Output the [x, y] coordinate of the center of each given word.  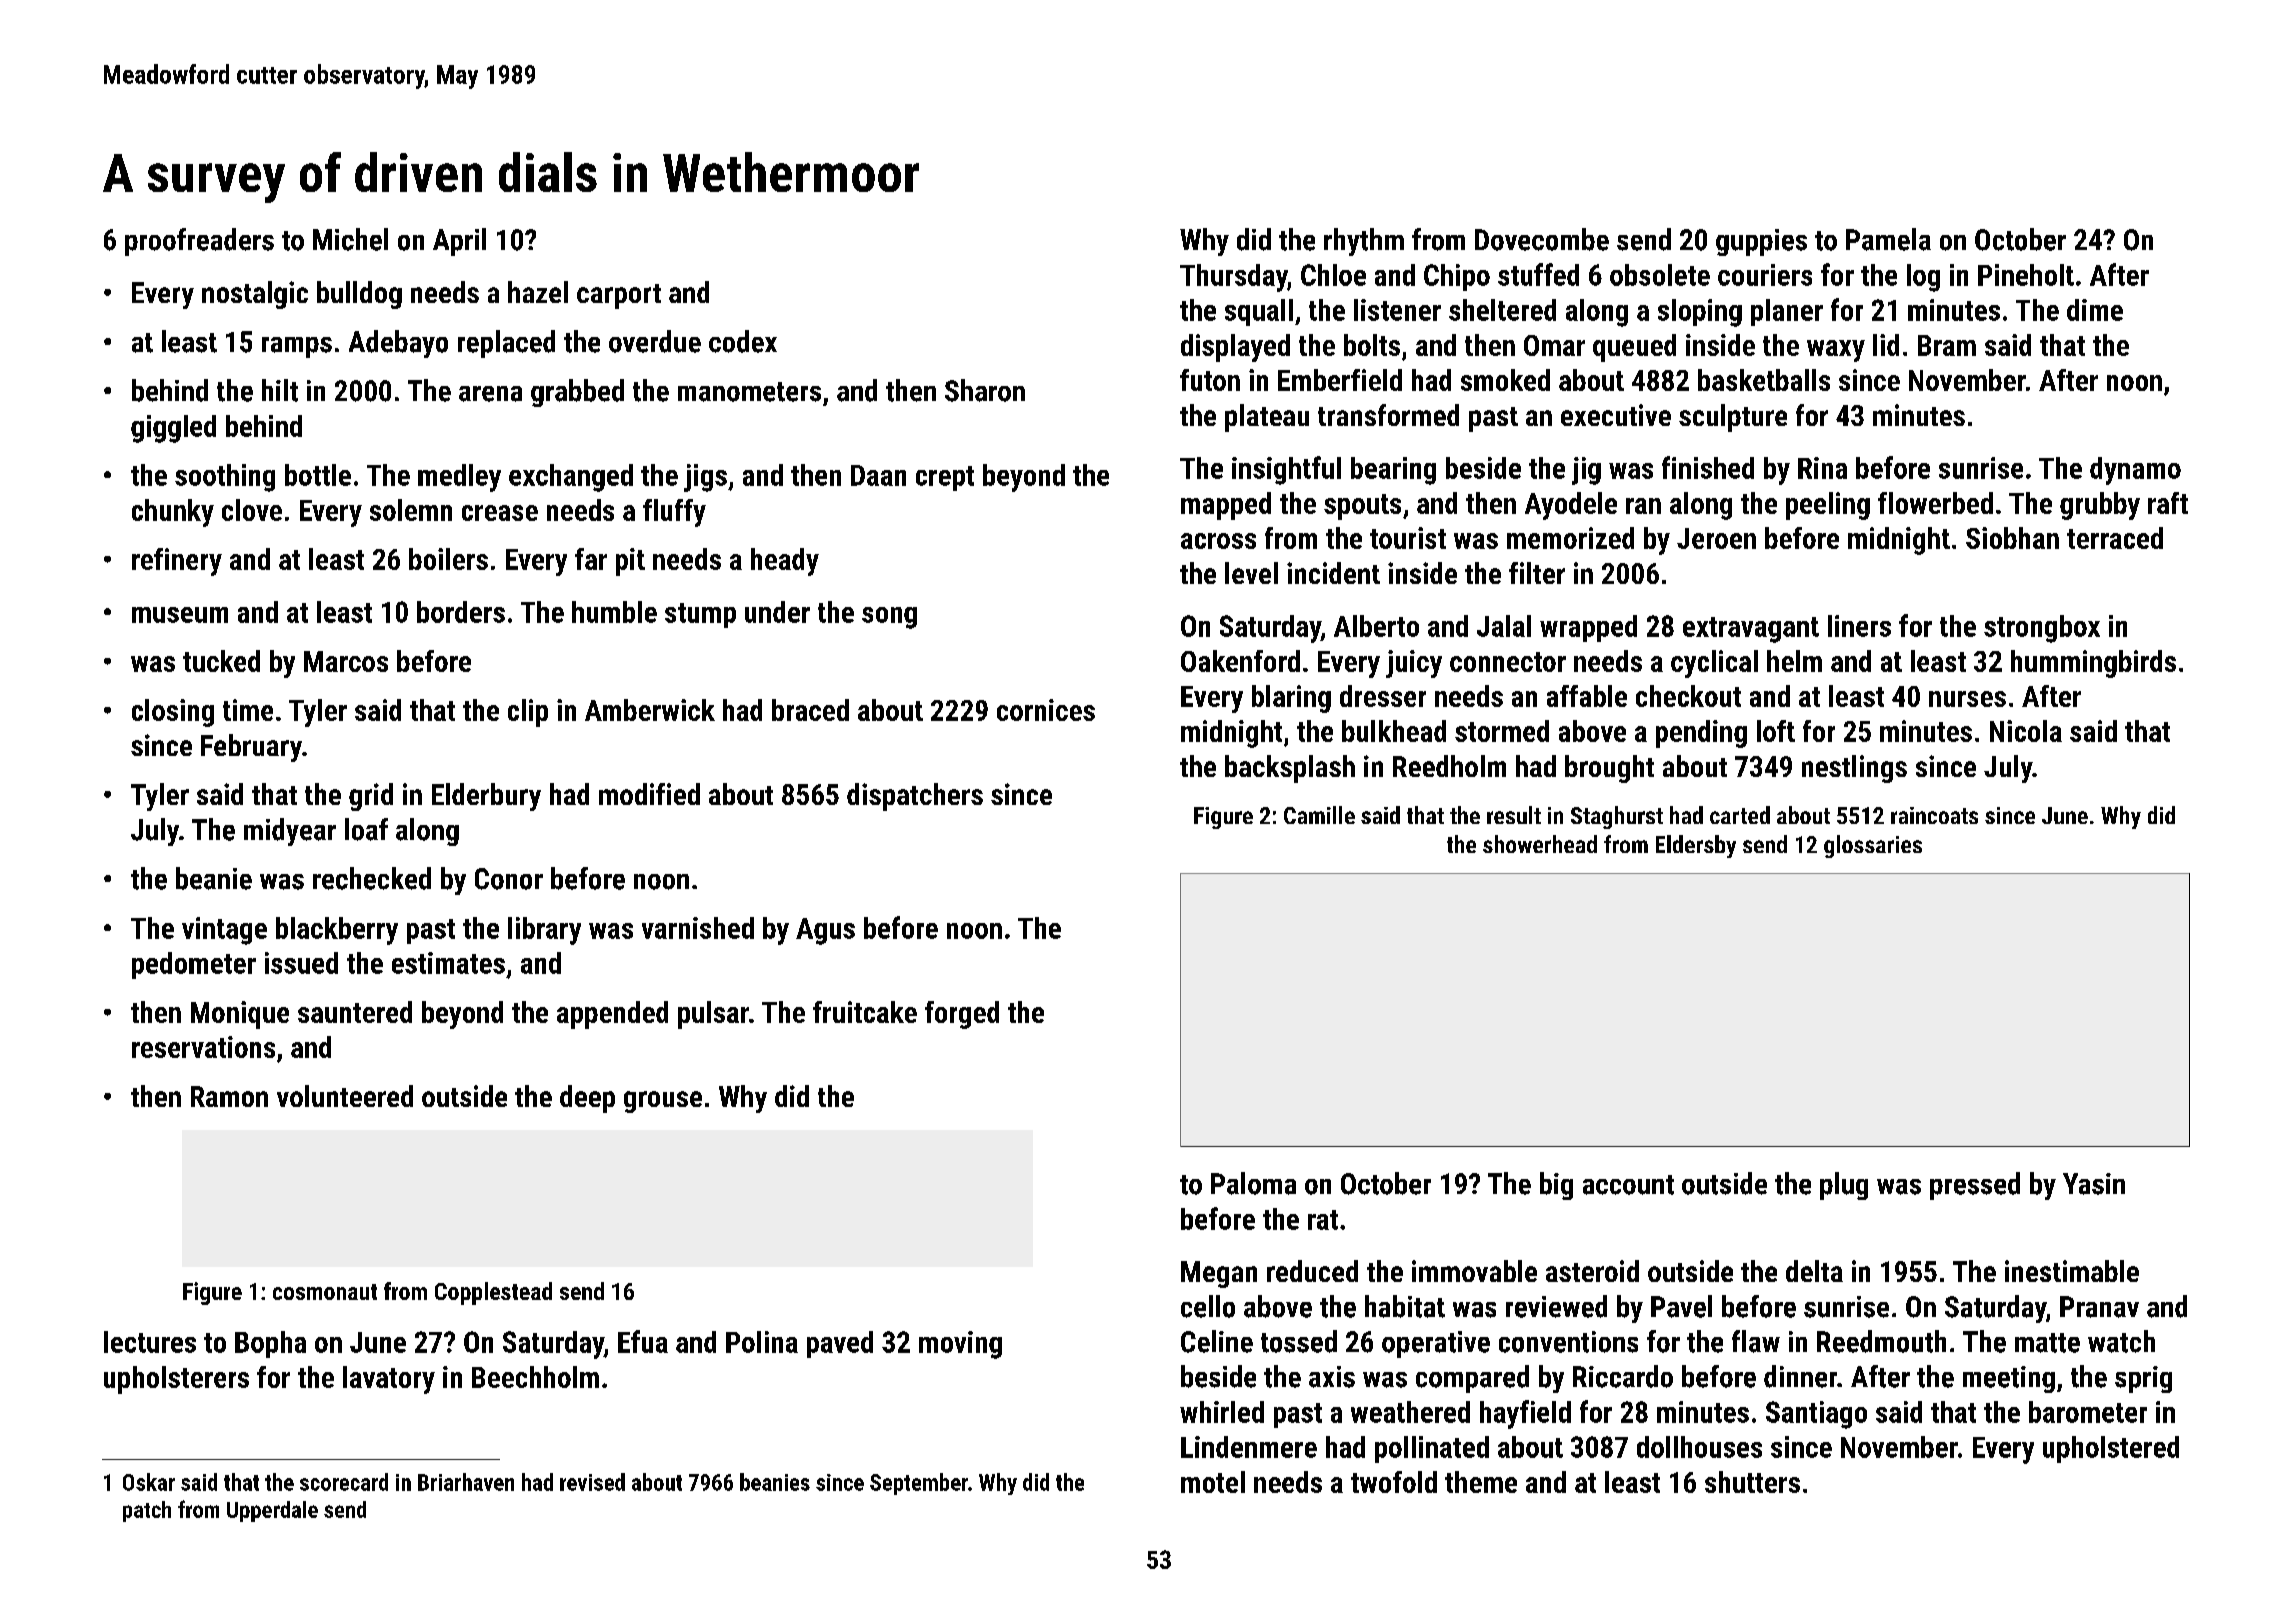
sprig [2143, 1379]
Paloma [1253, 1183]
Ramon [229, 1096]
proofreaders [199, 242]
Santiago [1816, 1415]
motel [1213, 1482]
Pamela [1888, 239]
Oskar [149, 1482]
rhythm [1364, 242]
